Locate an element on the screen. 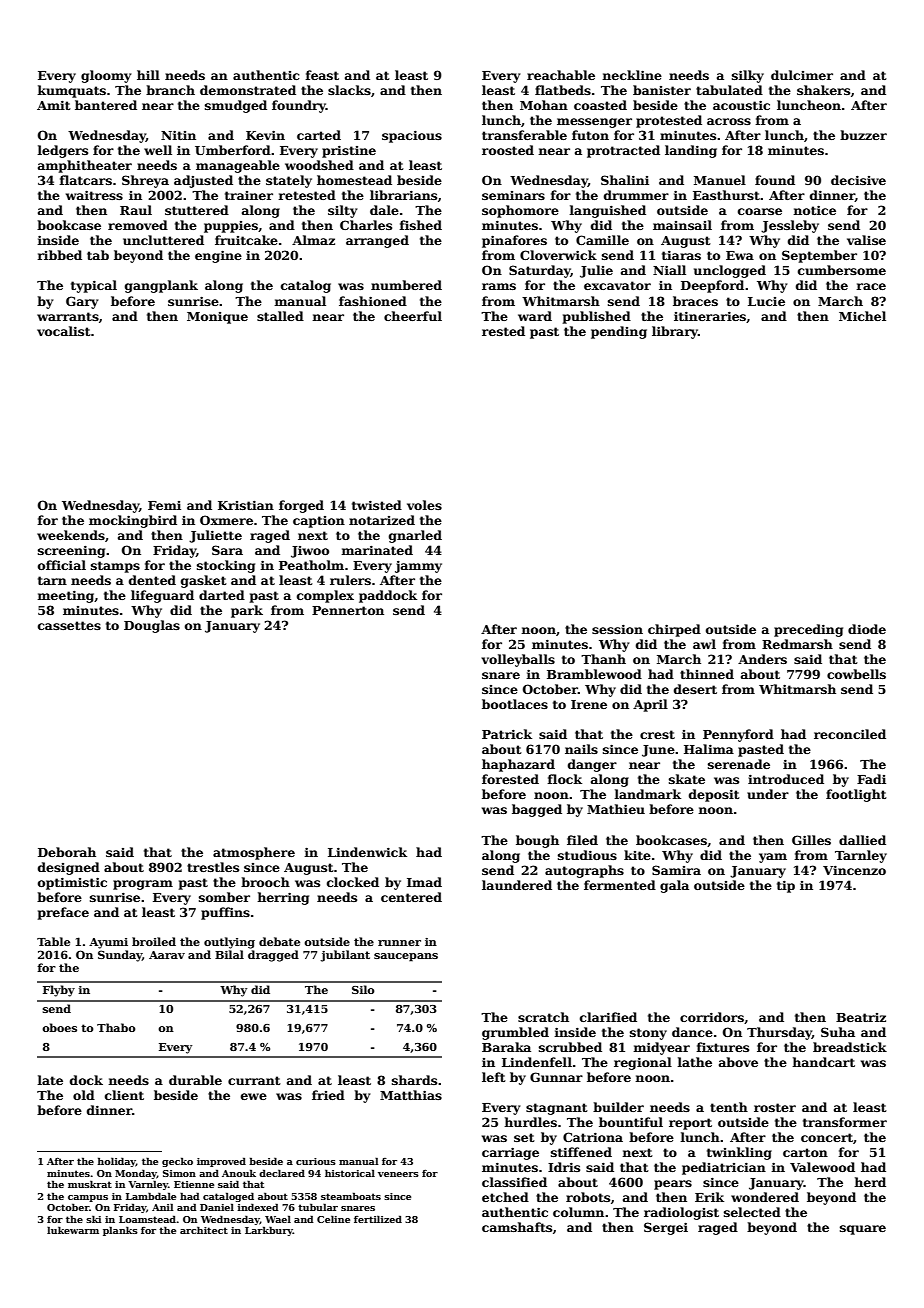 The image size is (924, 1308). deposit is located at coordinates (714, 795).
